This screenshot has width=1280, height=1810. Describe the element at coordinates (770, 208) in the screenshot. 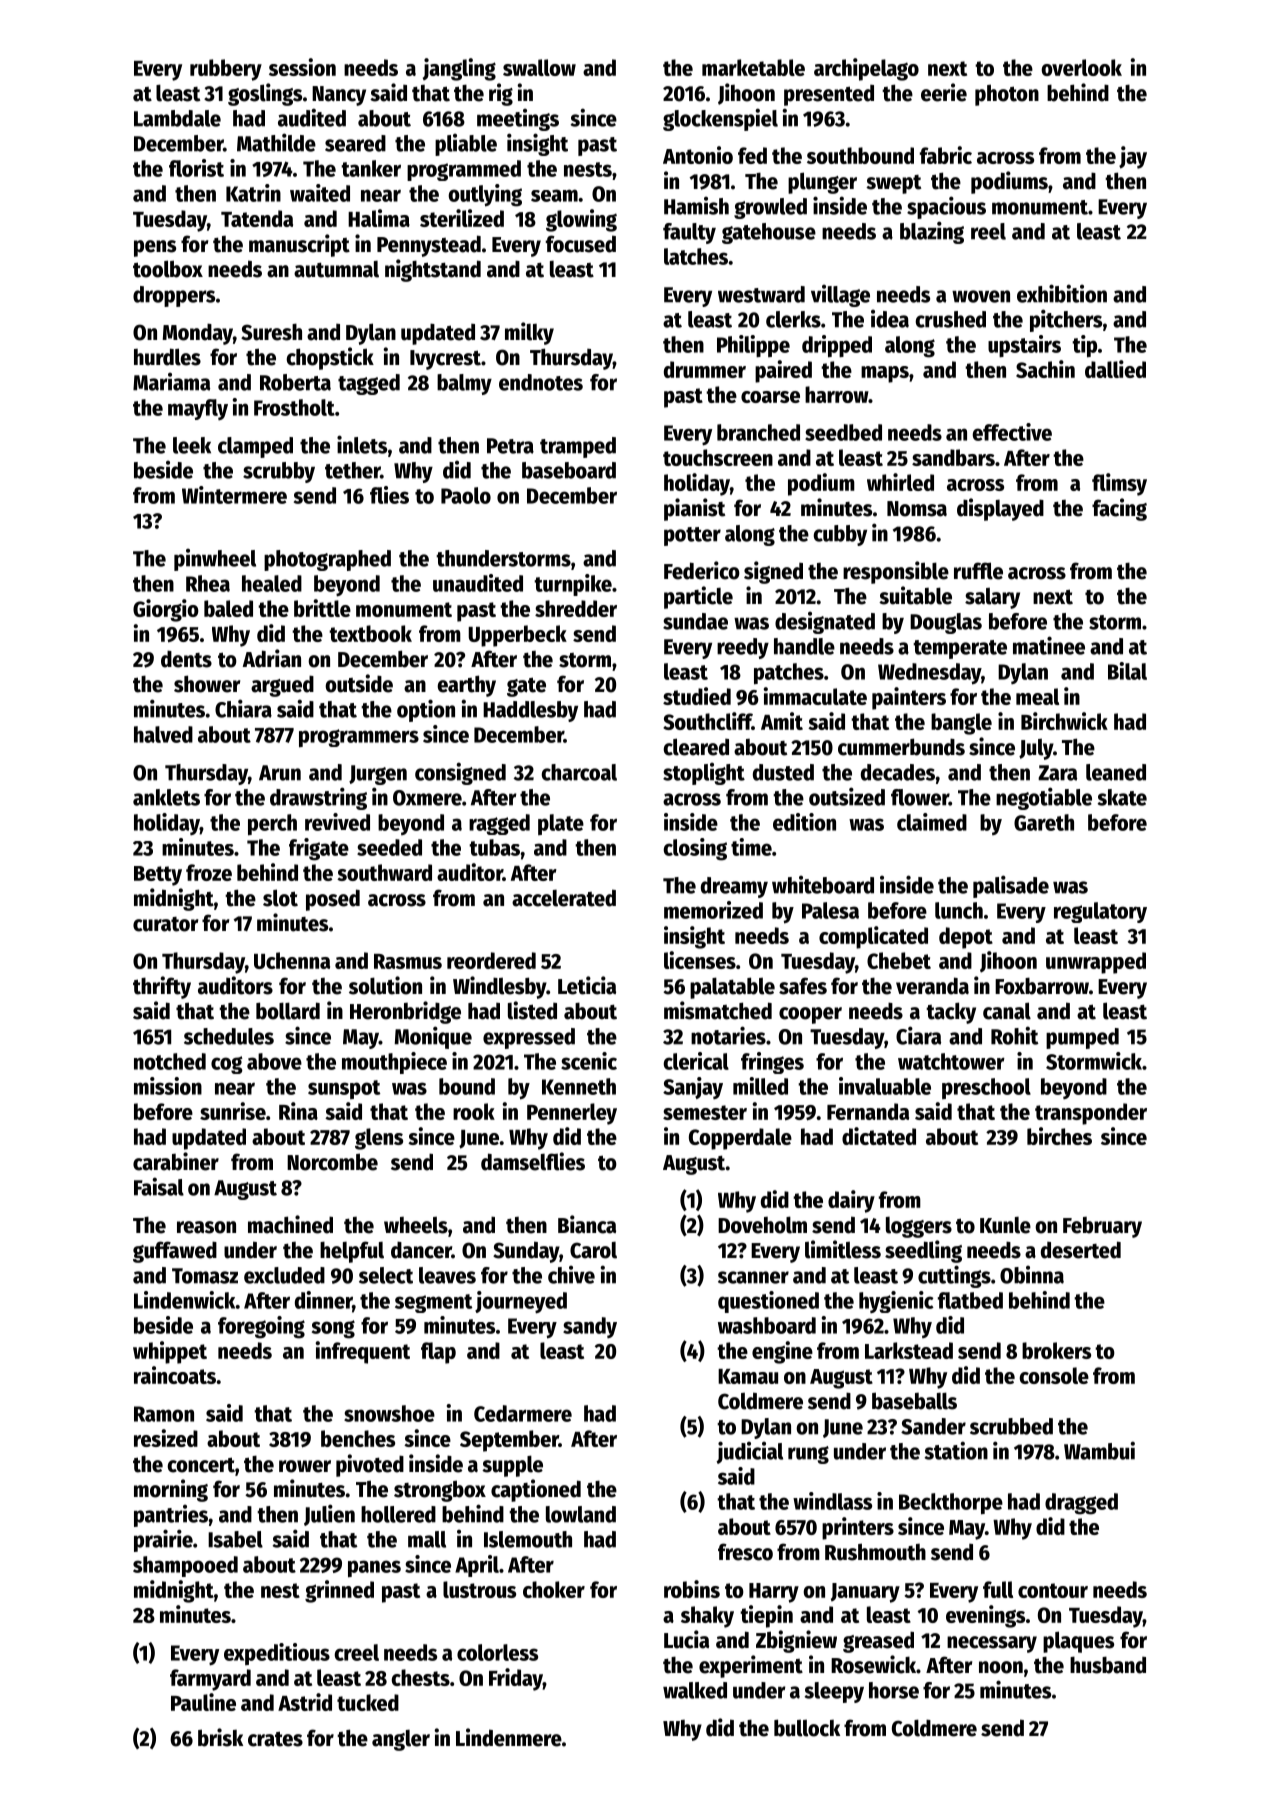

I see `growled` at that location.
